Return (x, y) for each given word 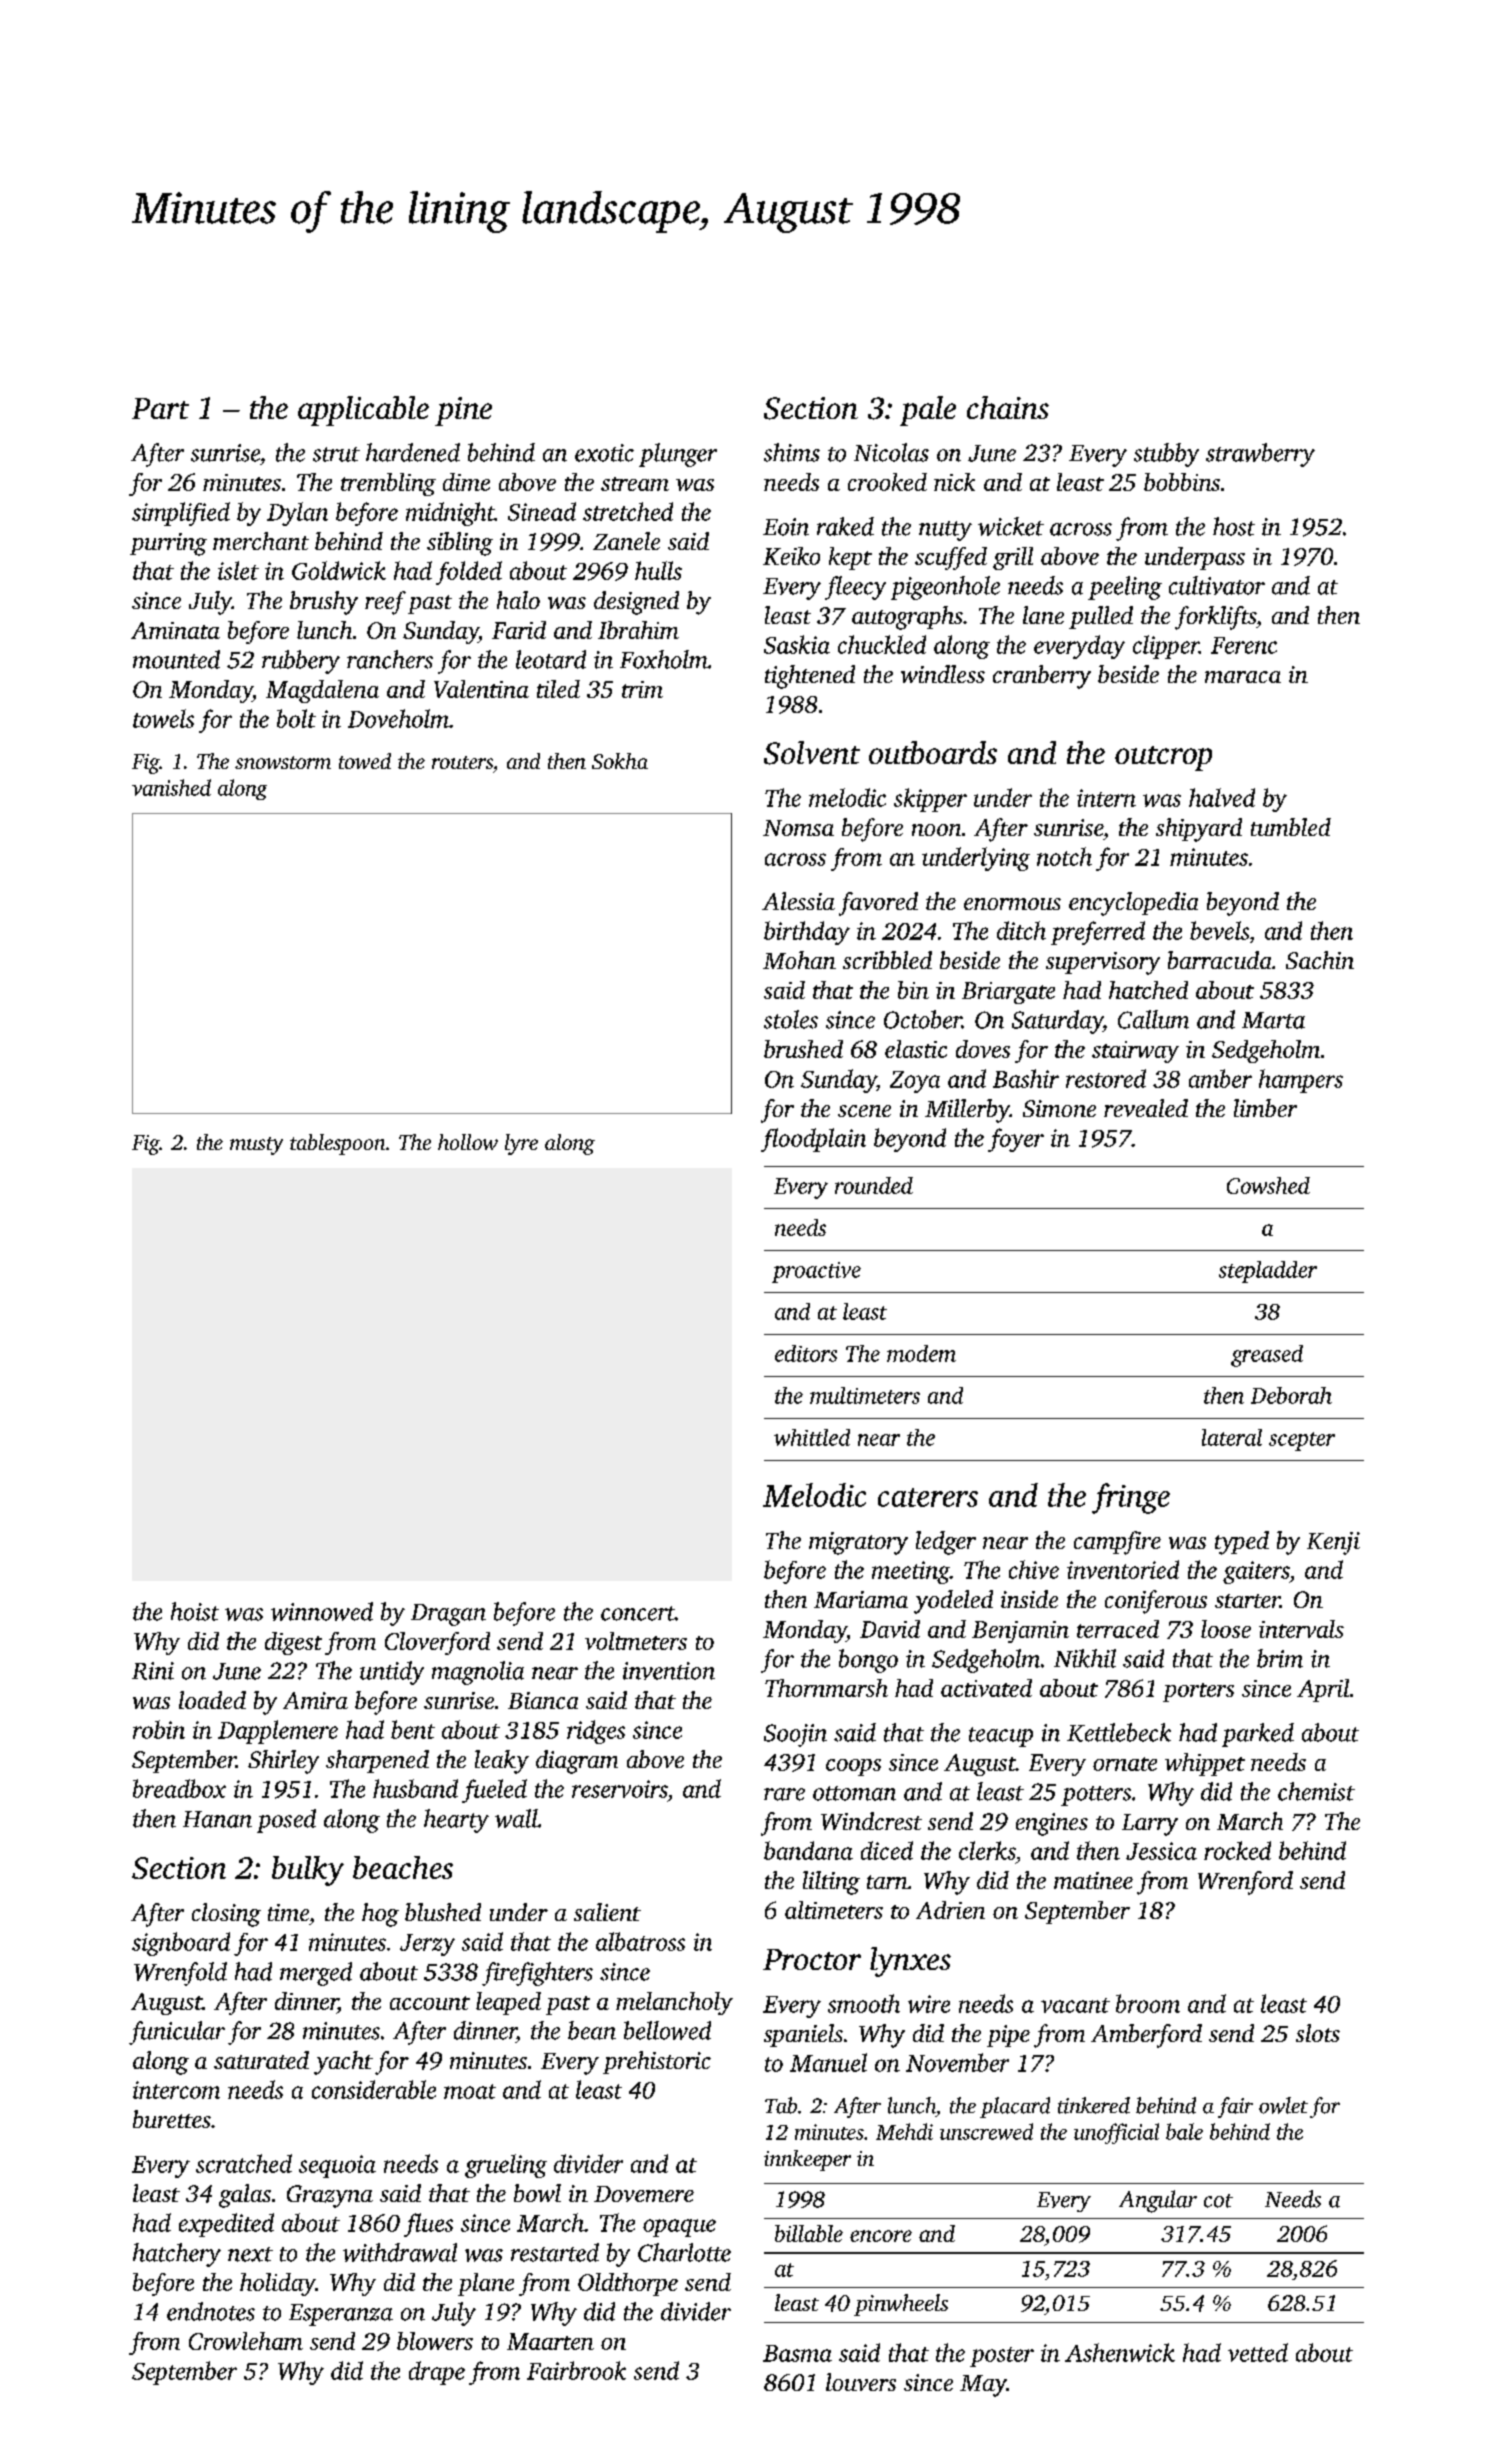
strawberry (1260, 455)
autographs (907, 618)
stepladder (1268, 1272)
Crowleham (246, 2341)
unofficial (1116, 2133)
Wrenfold (180, 1974)
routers (462, 762)
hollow (468, 1142)
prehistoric (657, 2062)
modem (921, 1353)
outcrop (1163, 758)
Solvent (812, 753)
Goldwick (339, 570)
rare (784, 1794)
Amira (315, 1700)
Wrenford (1245, 1883)
